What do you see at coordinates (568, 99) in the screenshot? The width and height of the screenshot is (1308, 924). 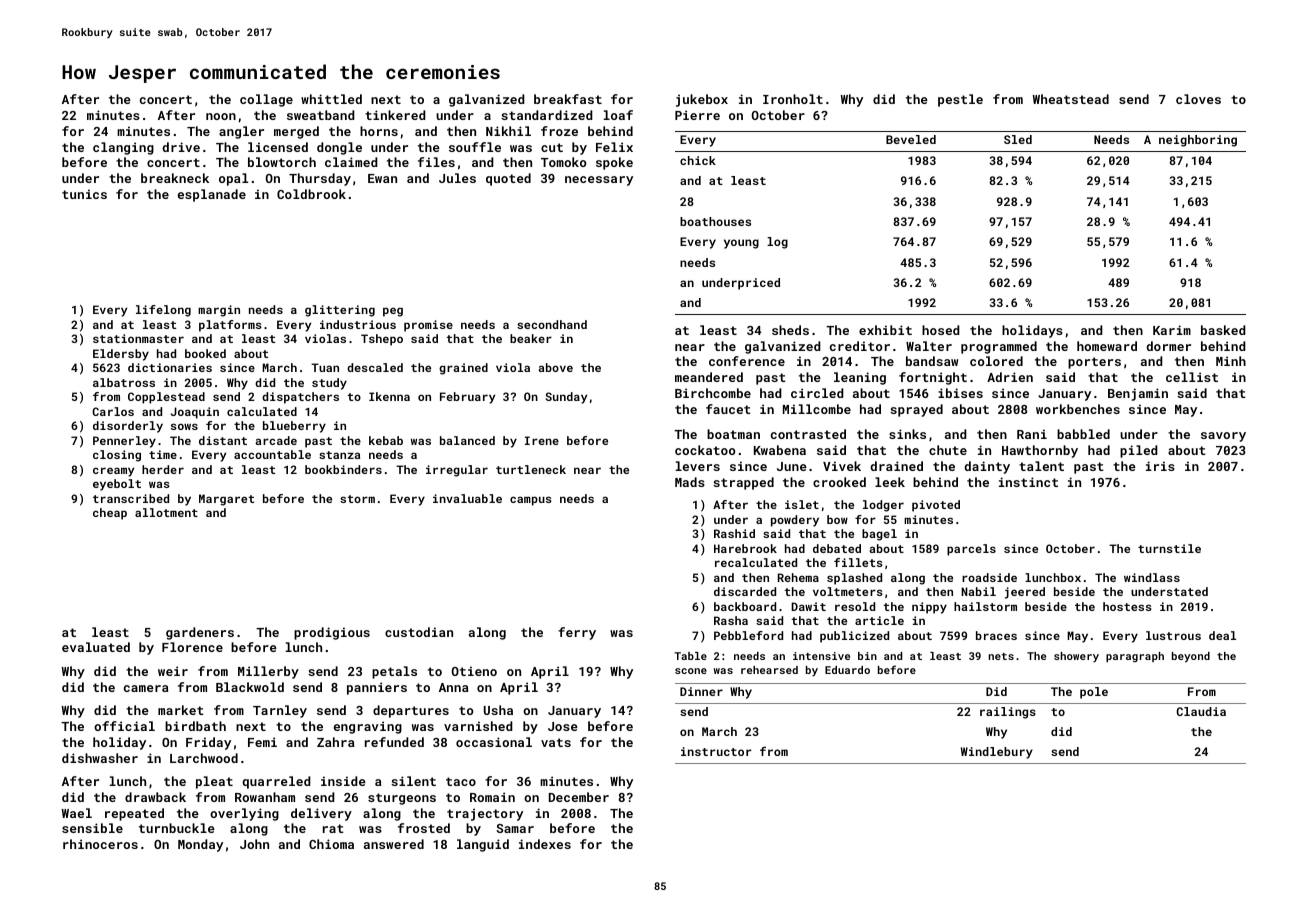 I see `breakfast` at bounding box center [568, 99].
